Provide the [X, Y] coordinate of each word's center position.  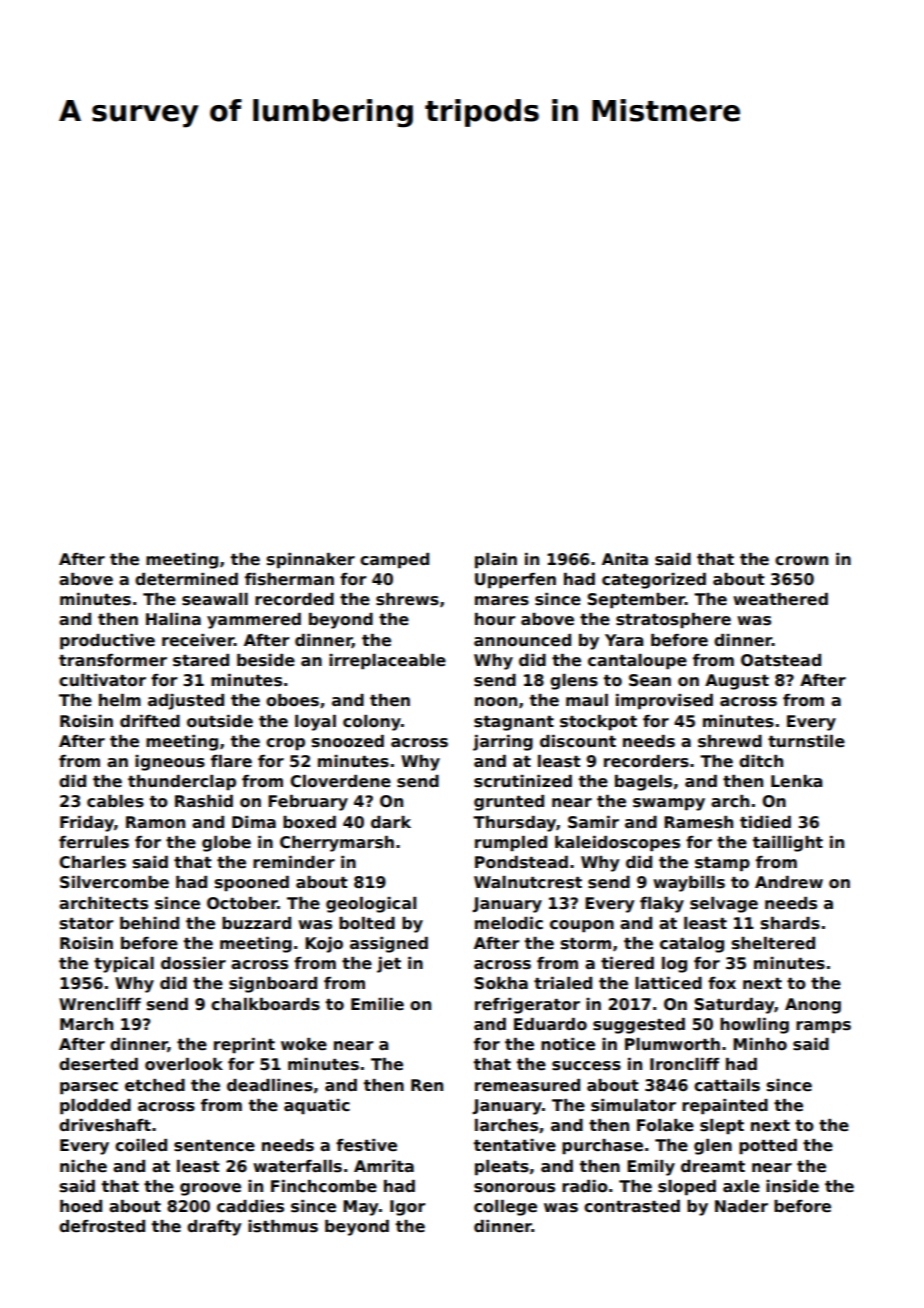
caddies [250, 1206]
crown [801, 561]
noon [496, 702]
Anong [813, 1006]
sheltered [773, 943]
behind [149, 923]
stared [201, 660]
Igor [407, 1208]
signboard [273, 985]
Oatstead [781, 660]
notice [568, 1044]
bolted [367, 923]
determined [186, 579]
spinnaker [311, 561]
